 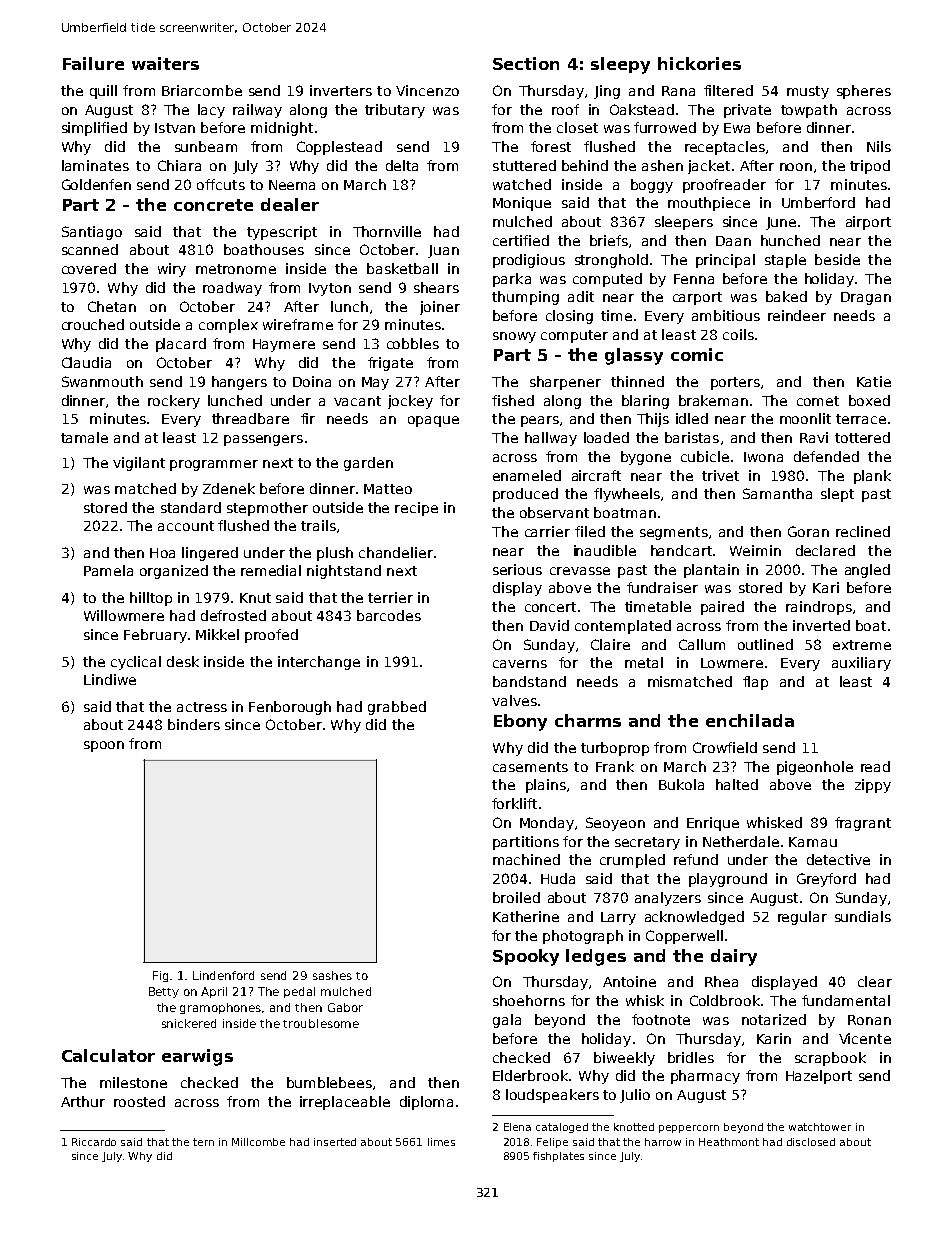 What do you see at coordinates (729, 1142) in the document?
I see `Heathmont` at bounding box center [729, 1142].
